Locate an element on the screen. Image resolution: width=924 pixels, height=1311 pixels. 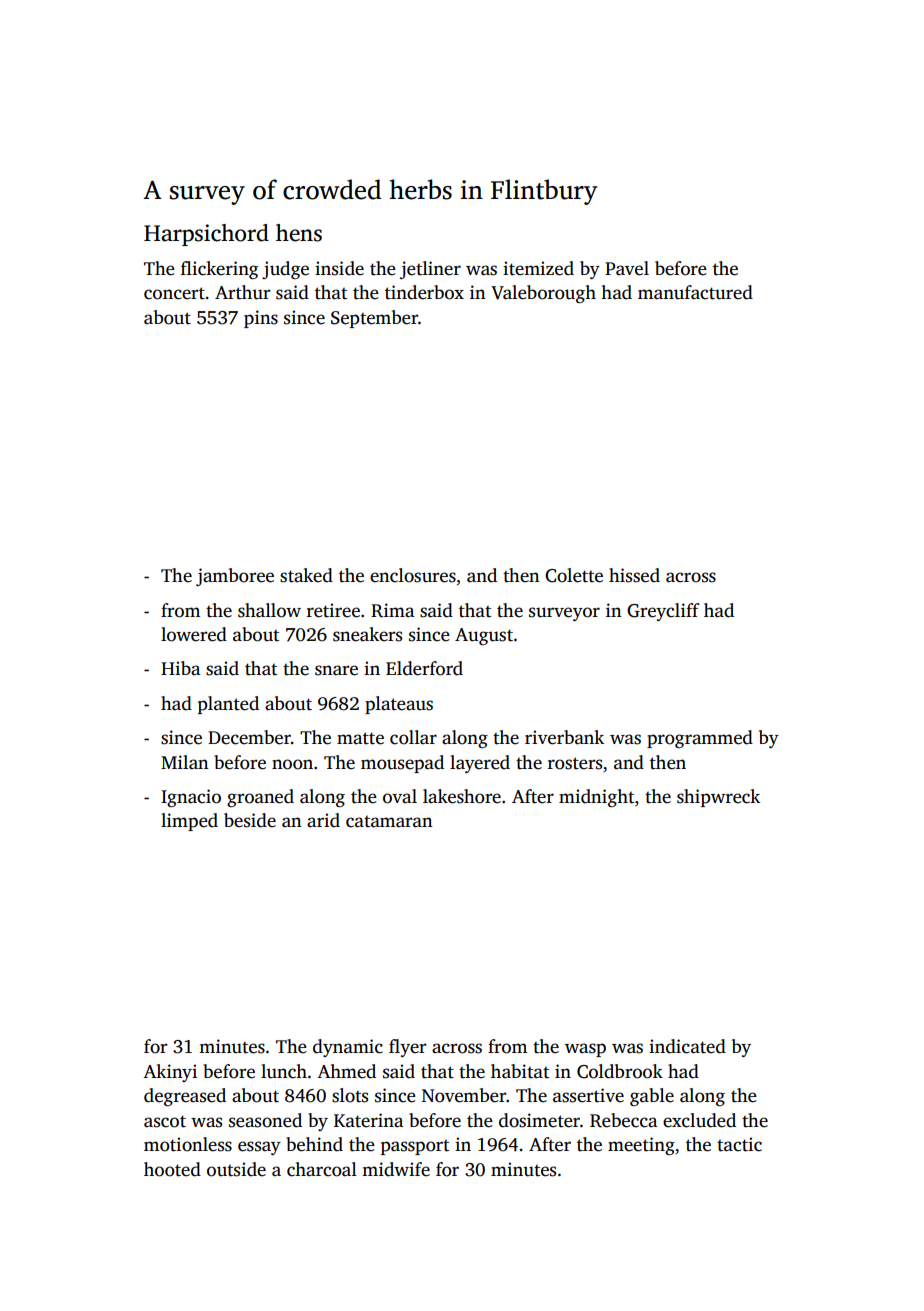
midnight is located at coordinates (596, 798).
